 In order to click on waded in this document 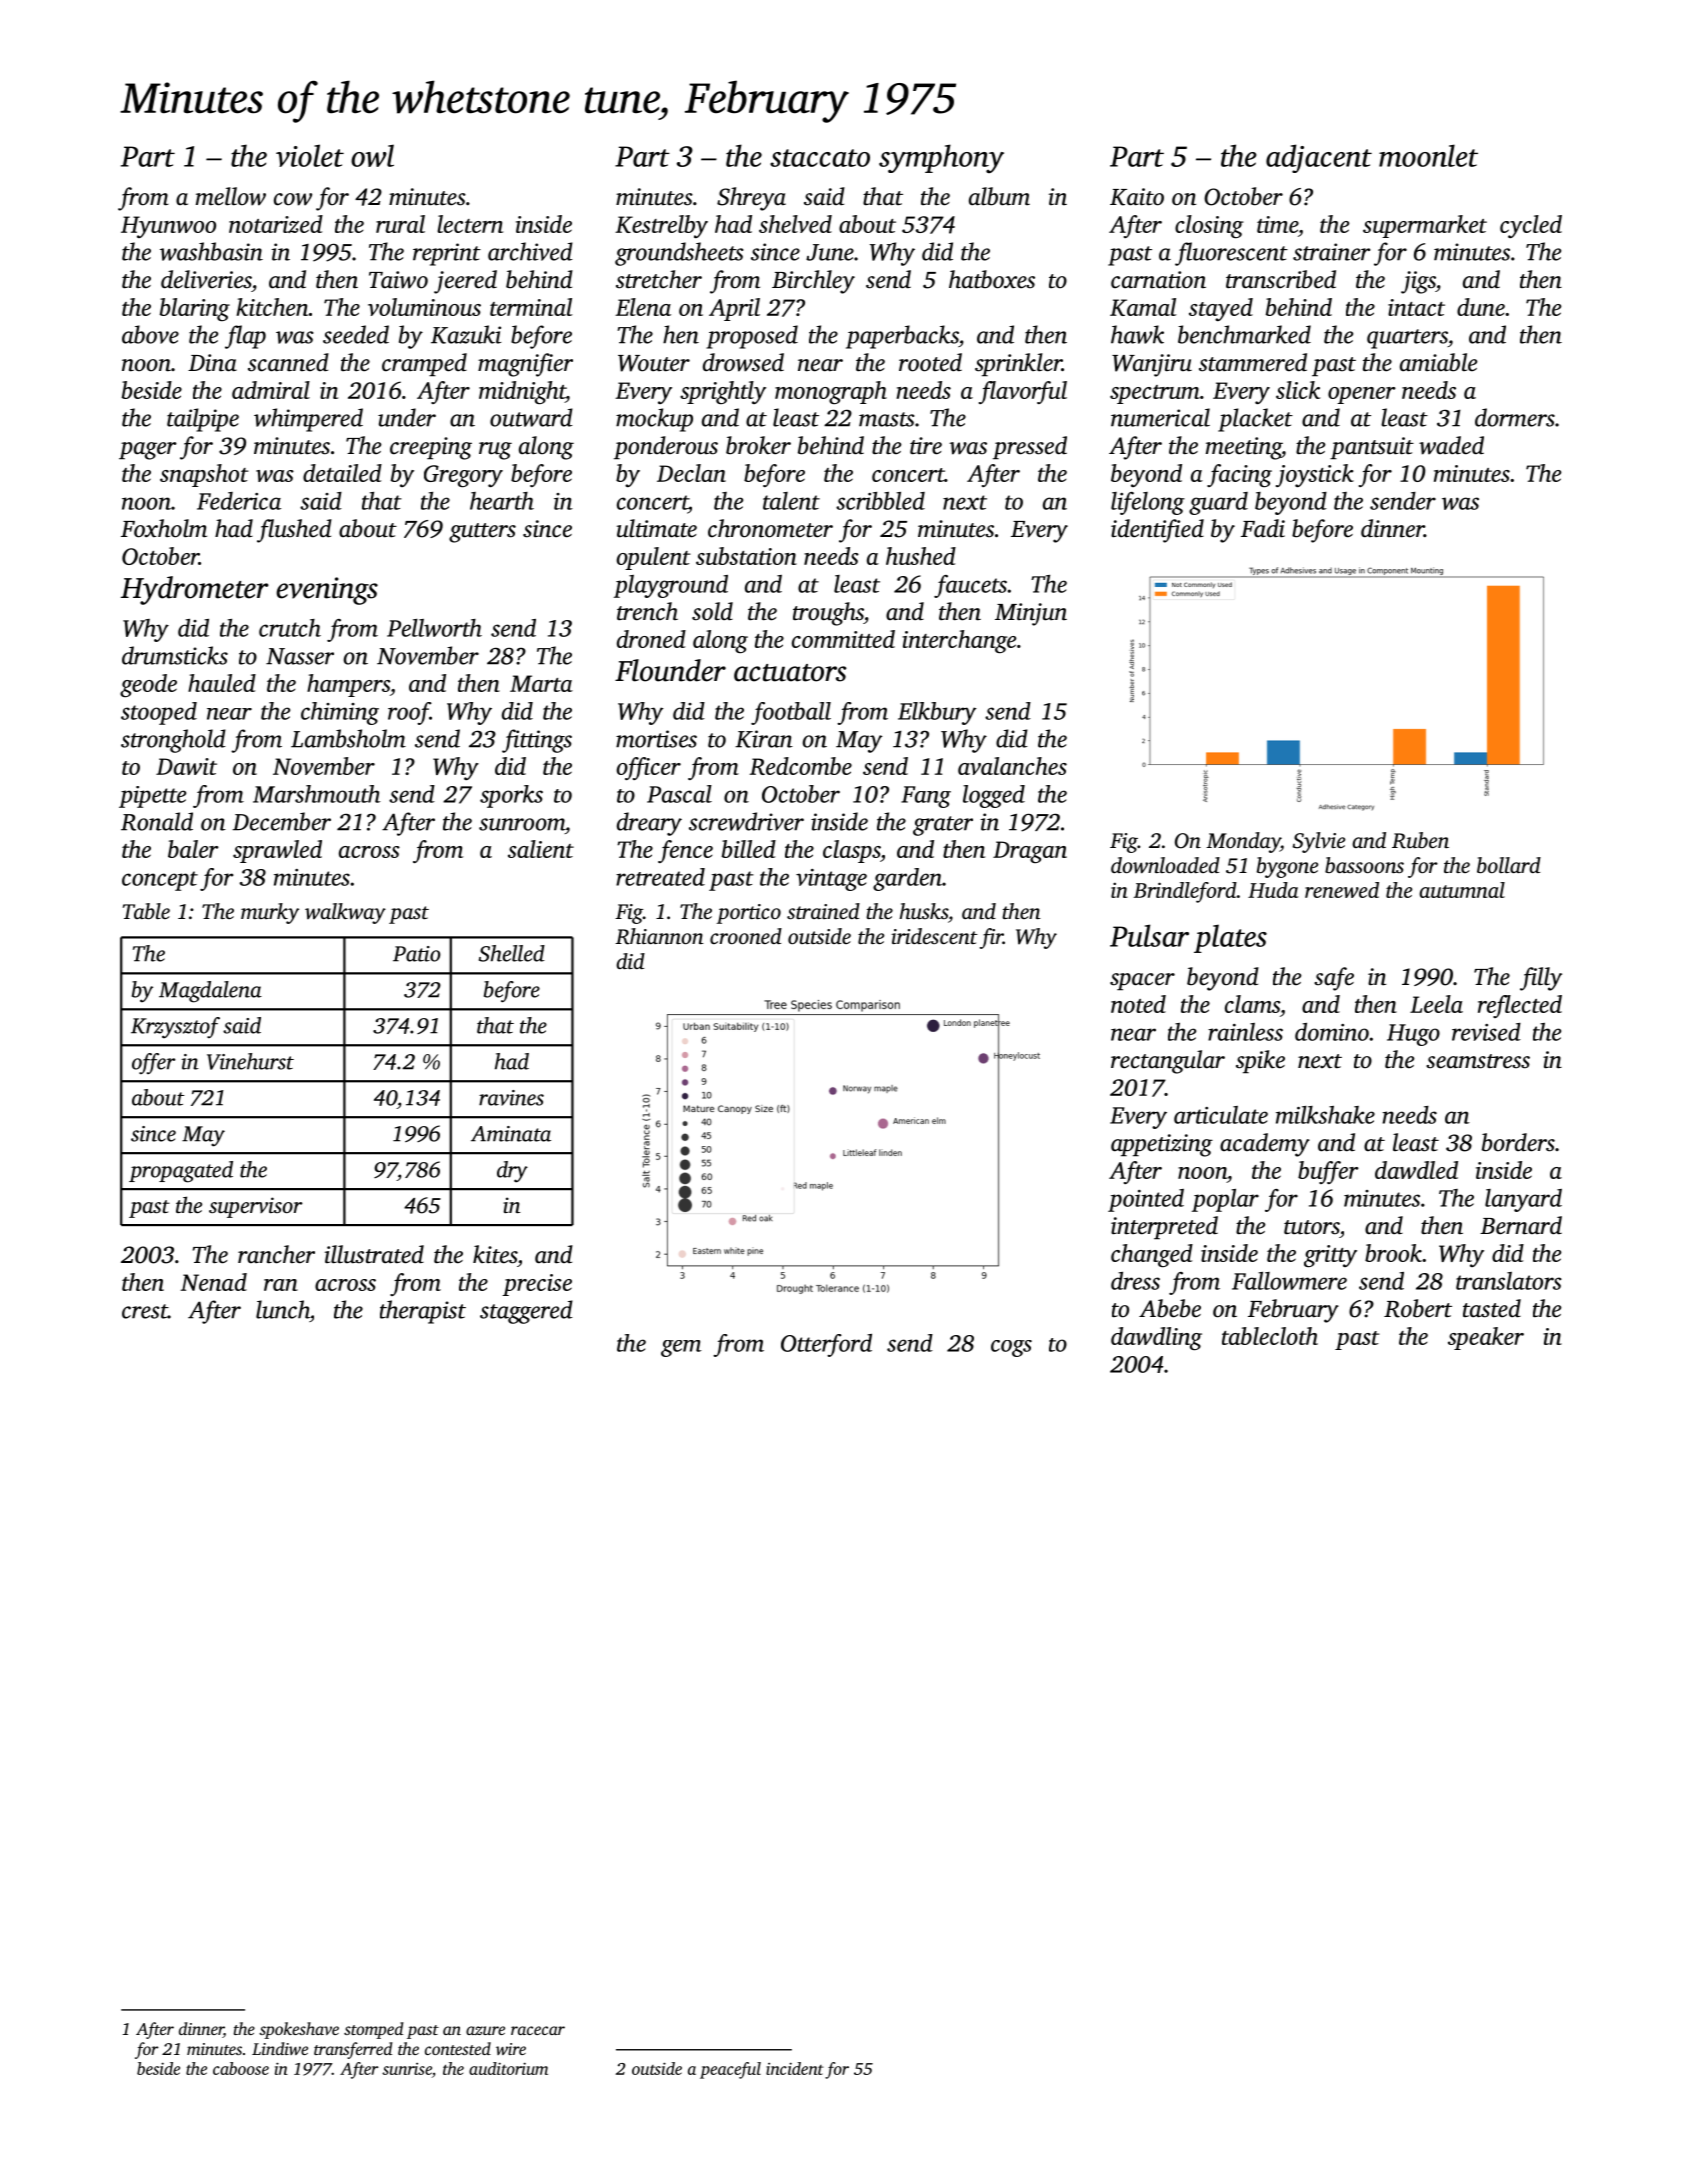, I will do `click(1451, 445)`.
